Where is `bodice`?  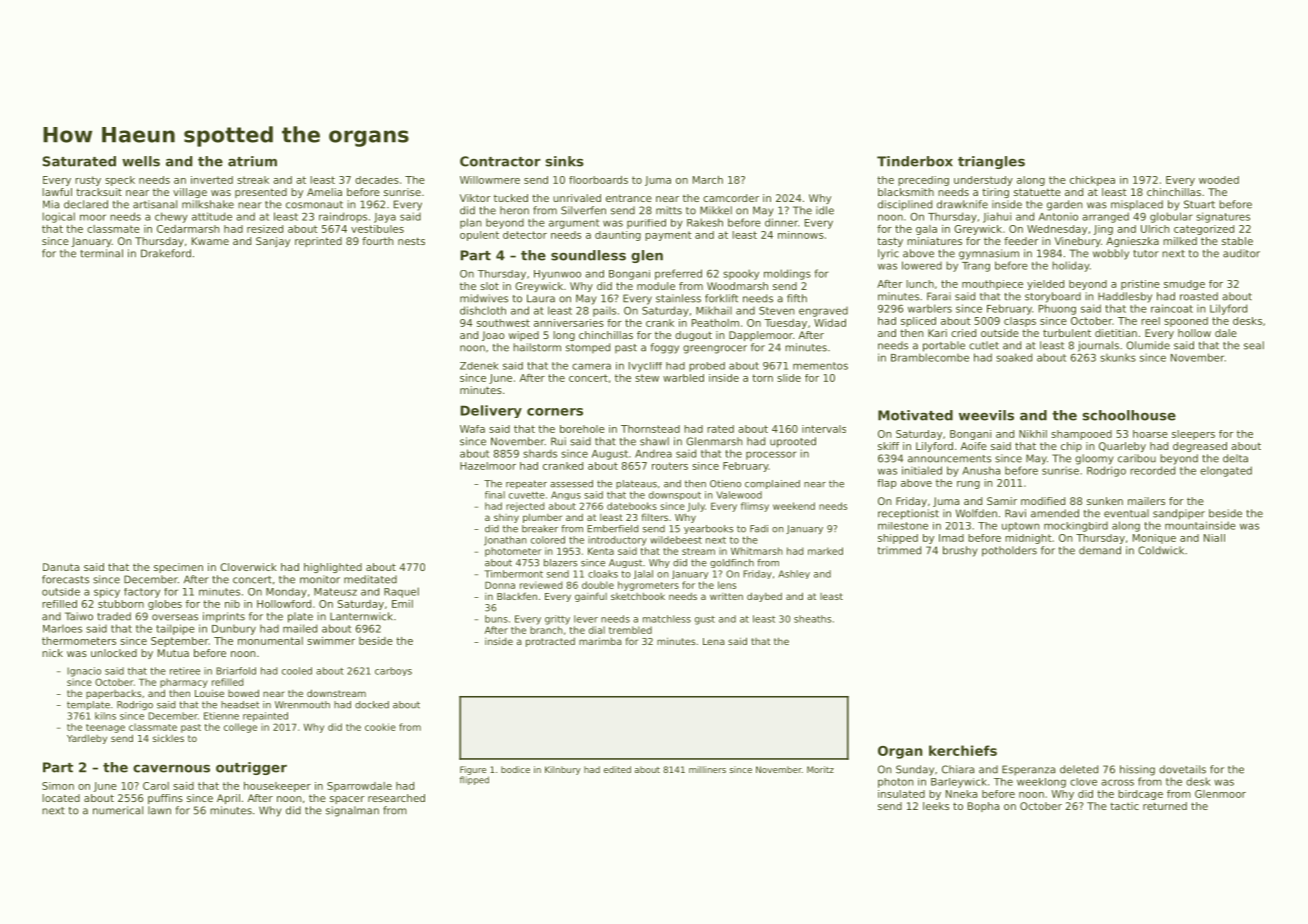
bodice is located at coordinates (515, 769).
